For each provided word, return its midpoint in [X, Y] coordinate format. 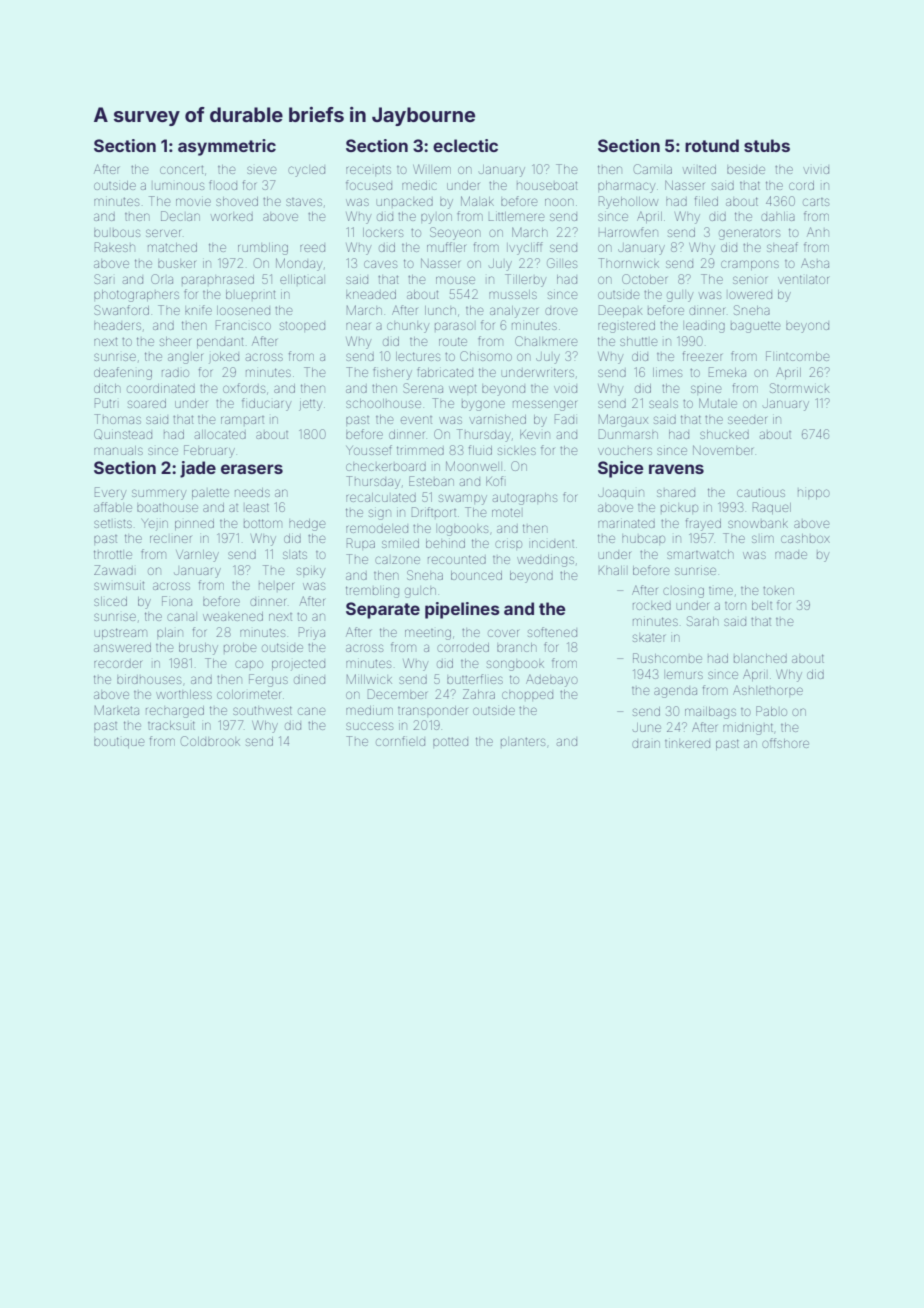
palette [210, 493]
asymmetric [227, 147]
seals [663, 404]
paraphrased [218, 279]
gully [680, 296]
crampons [750, 265]
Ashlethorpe [768, 690]
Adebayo [552, 681]
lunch [440, 310]
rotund [712, 145]
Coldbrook [210, 741]
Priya [312, 633]
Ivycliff [525, 248]
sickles [517, 451]
